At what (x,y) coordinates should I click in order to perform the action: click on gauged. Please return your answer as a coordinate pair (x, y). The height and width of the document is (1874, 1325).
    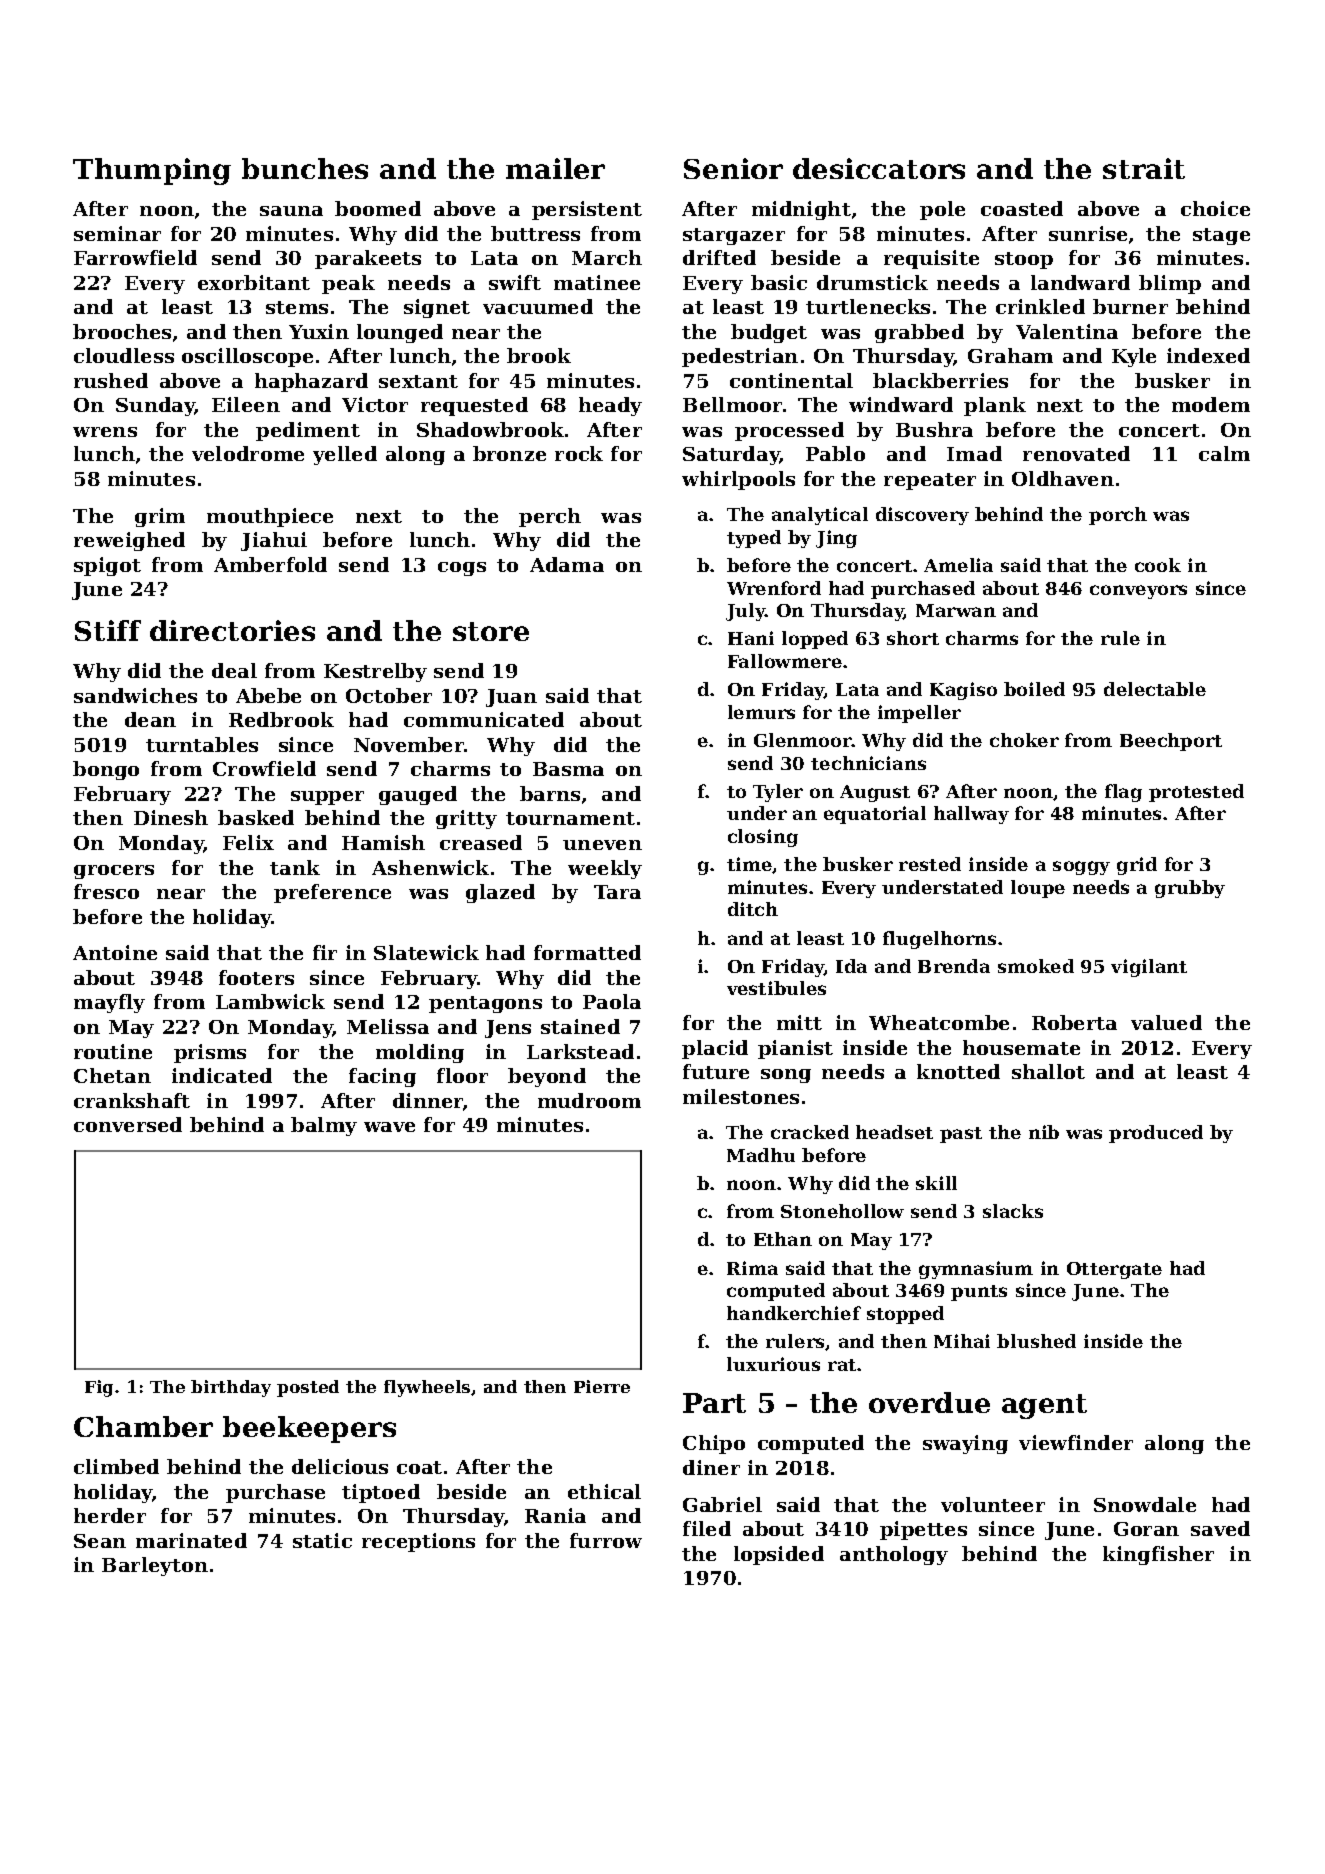
    Looking at the image, I should click on (418, 795).
